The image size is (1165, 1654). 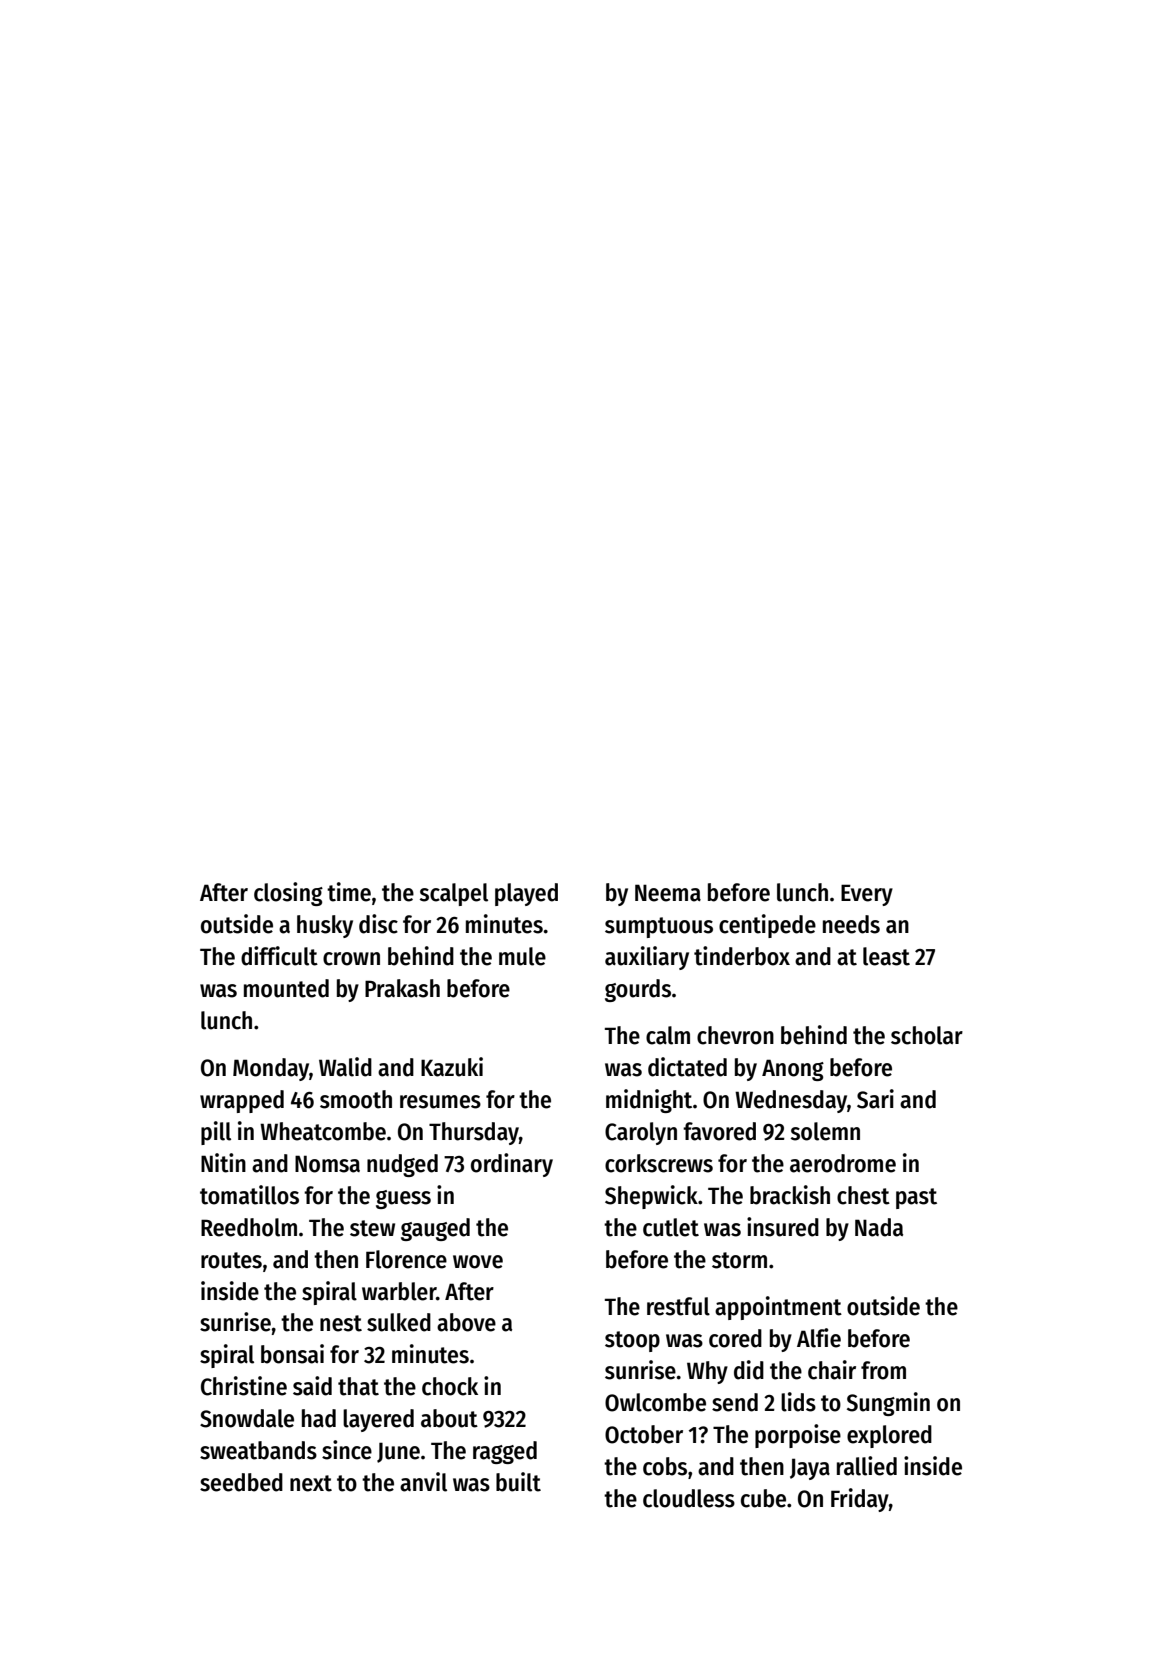 I want to click on disc, so click(x=378, y=924).
